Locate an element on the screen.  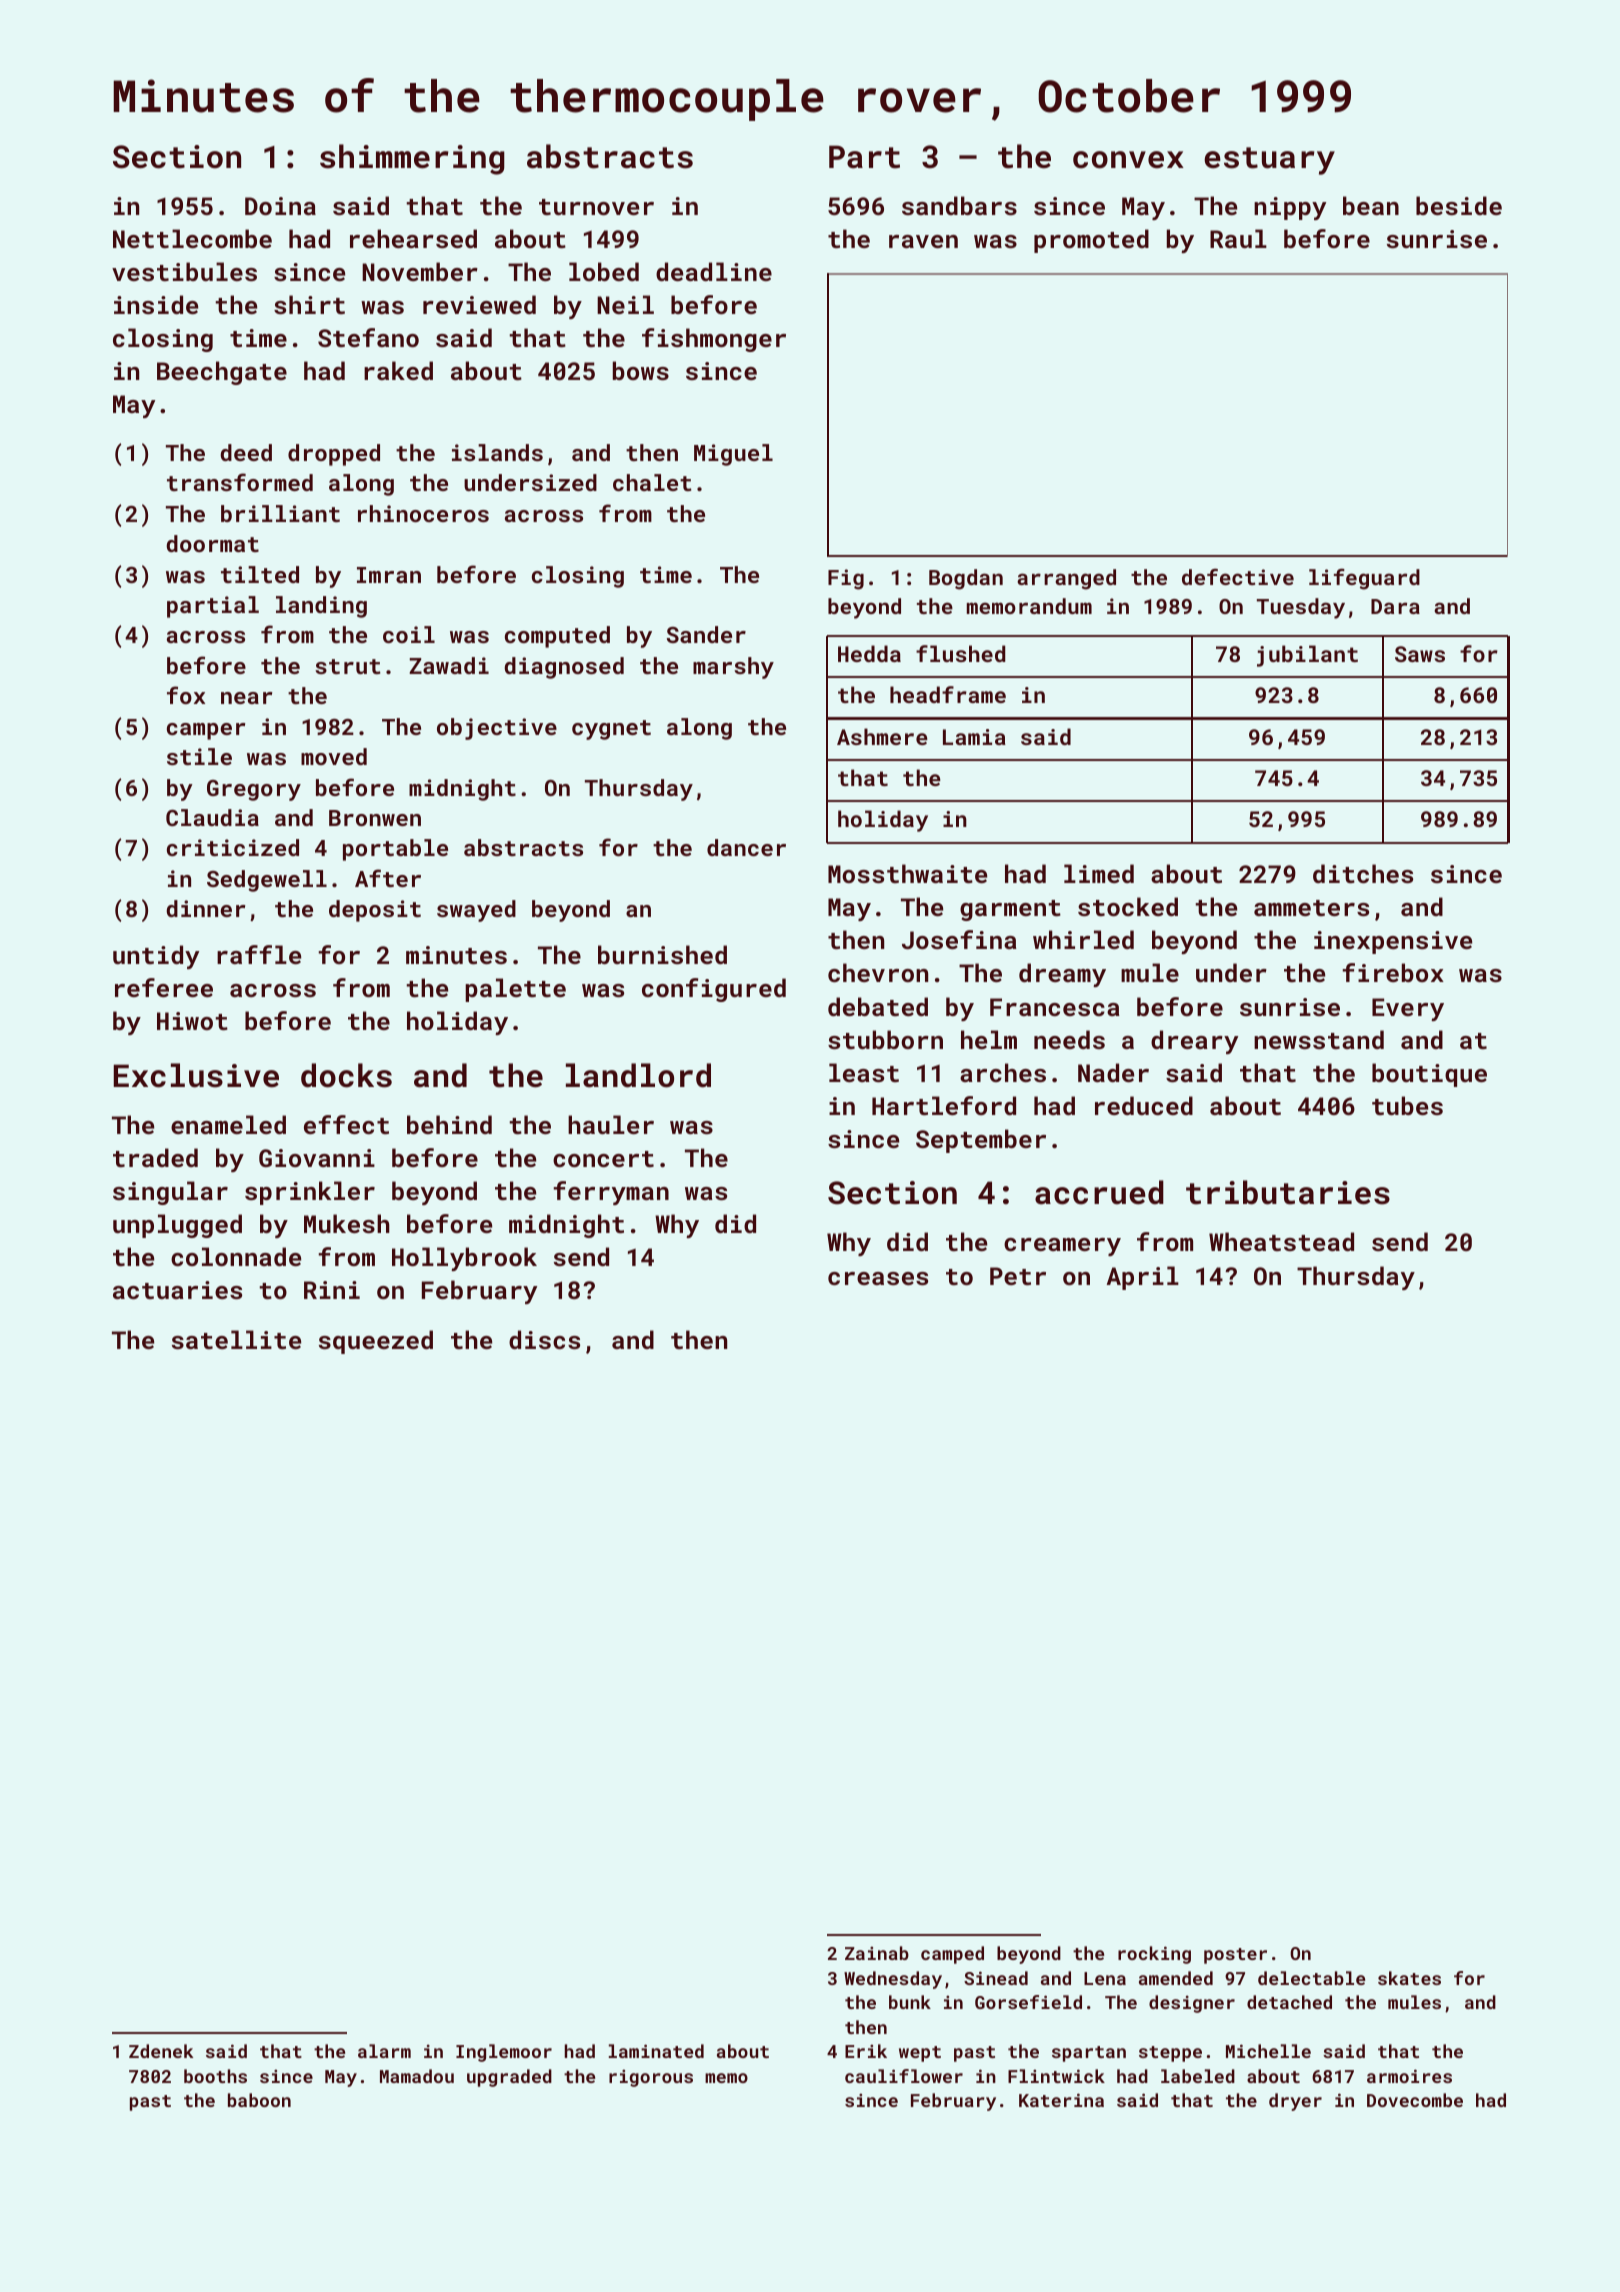
upgraded is located at coordinates (509, 2078).
